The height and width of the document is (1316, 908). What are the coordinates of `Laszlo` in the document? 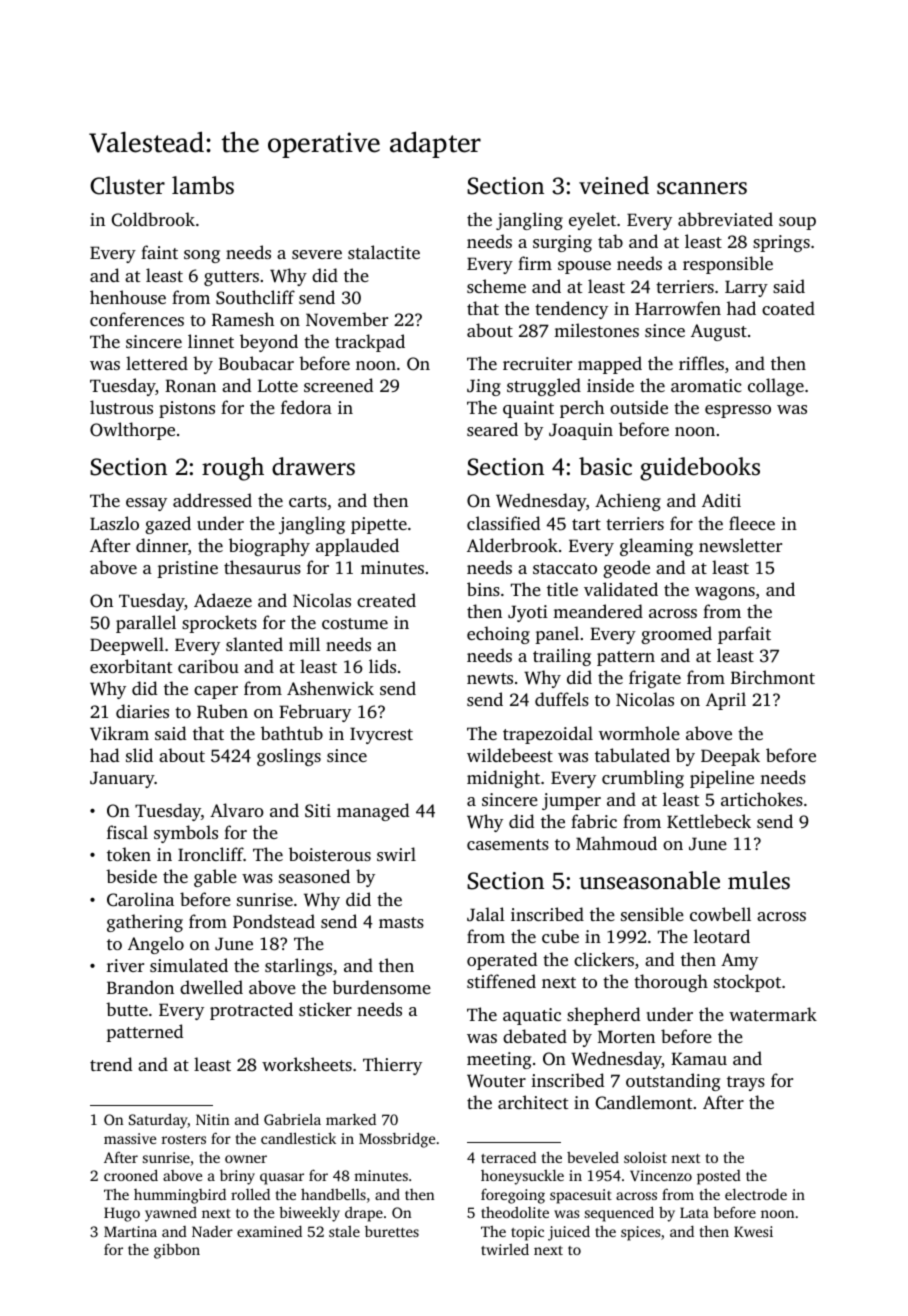 It's located at (114, 523).
